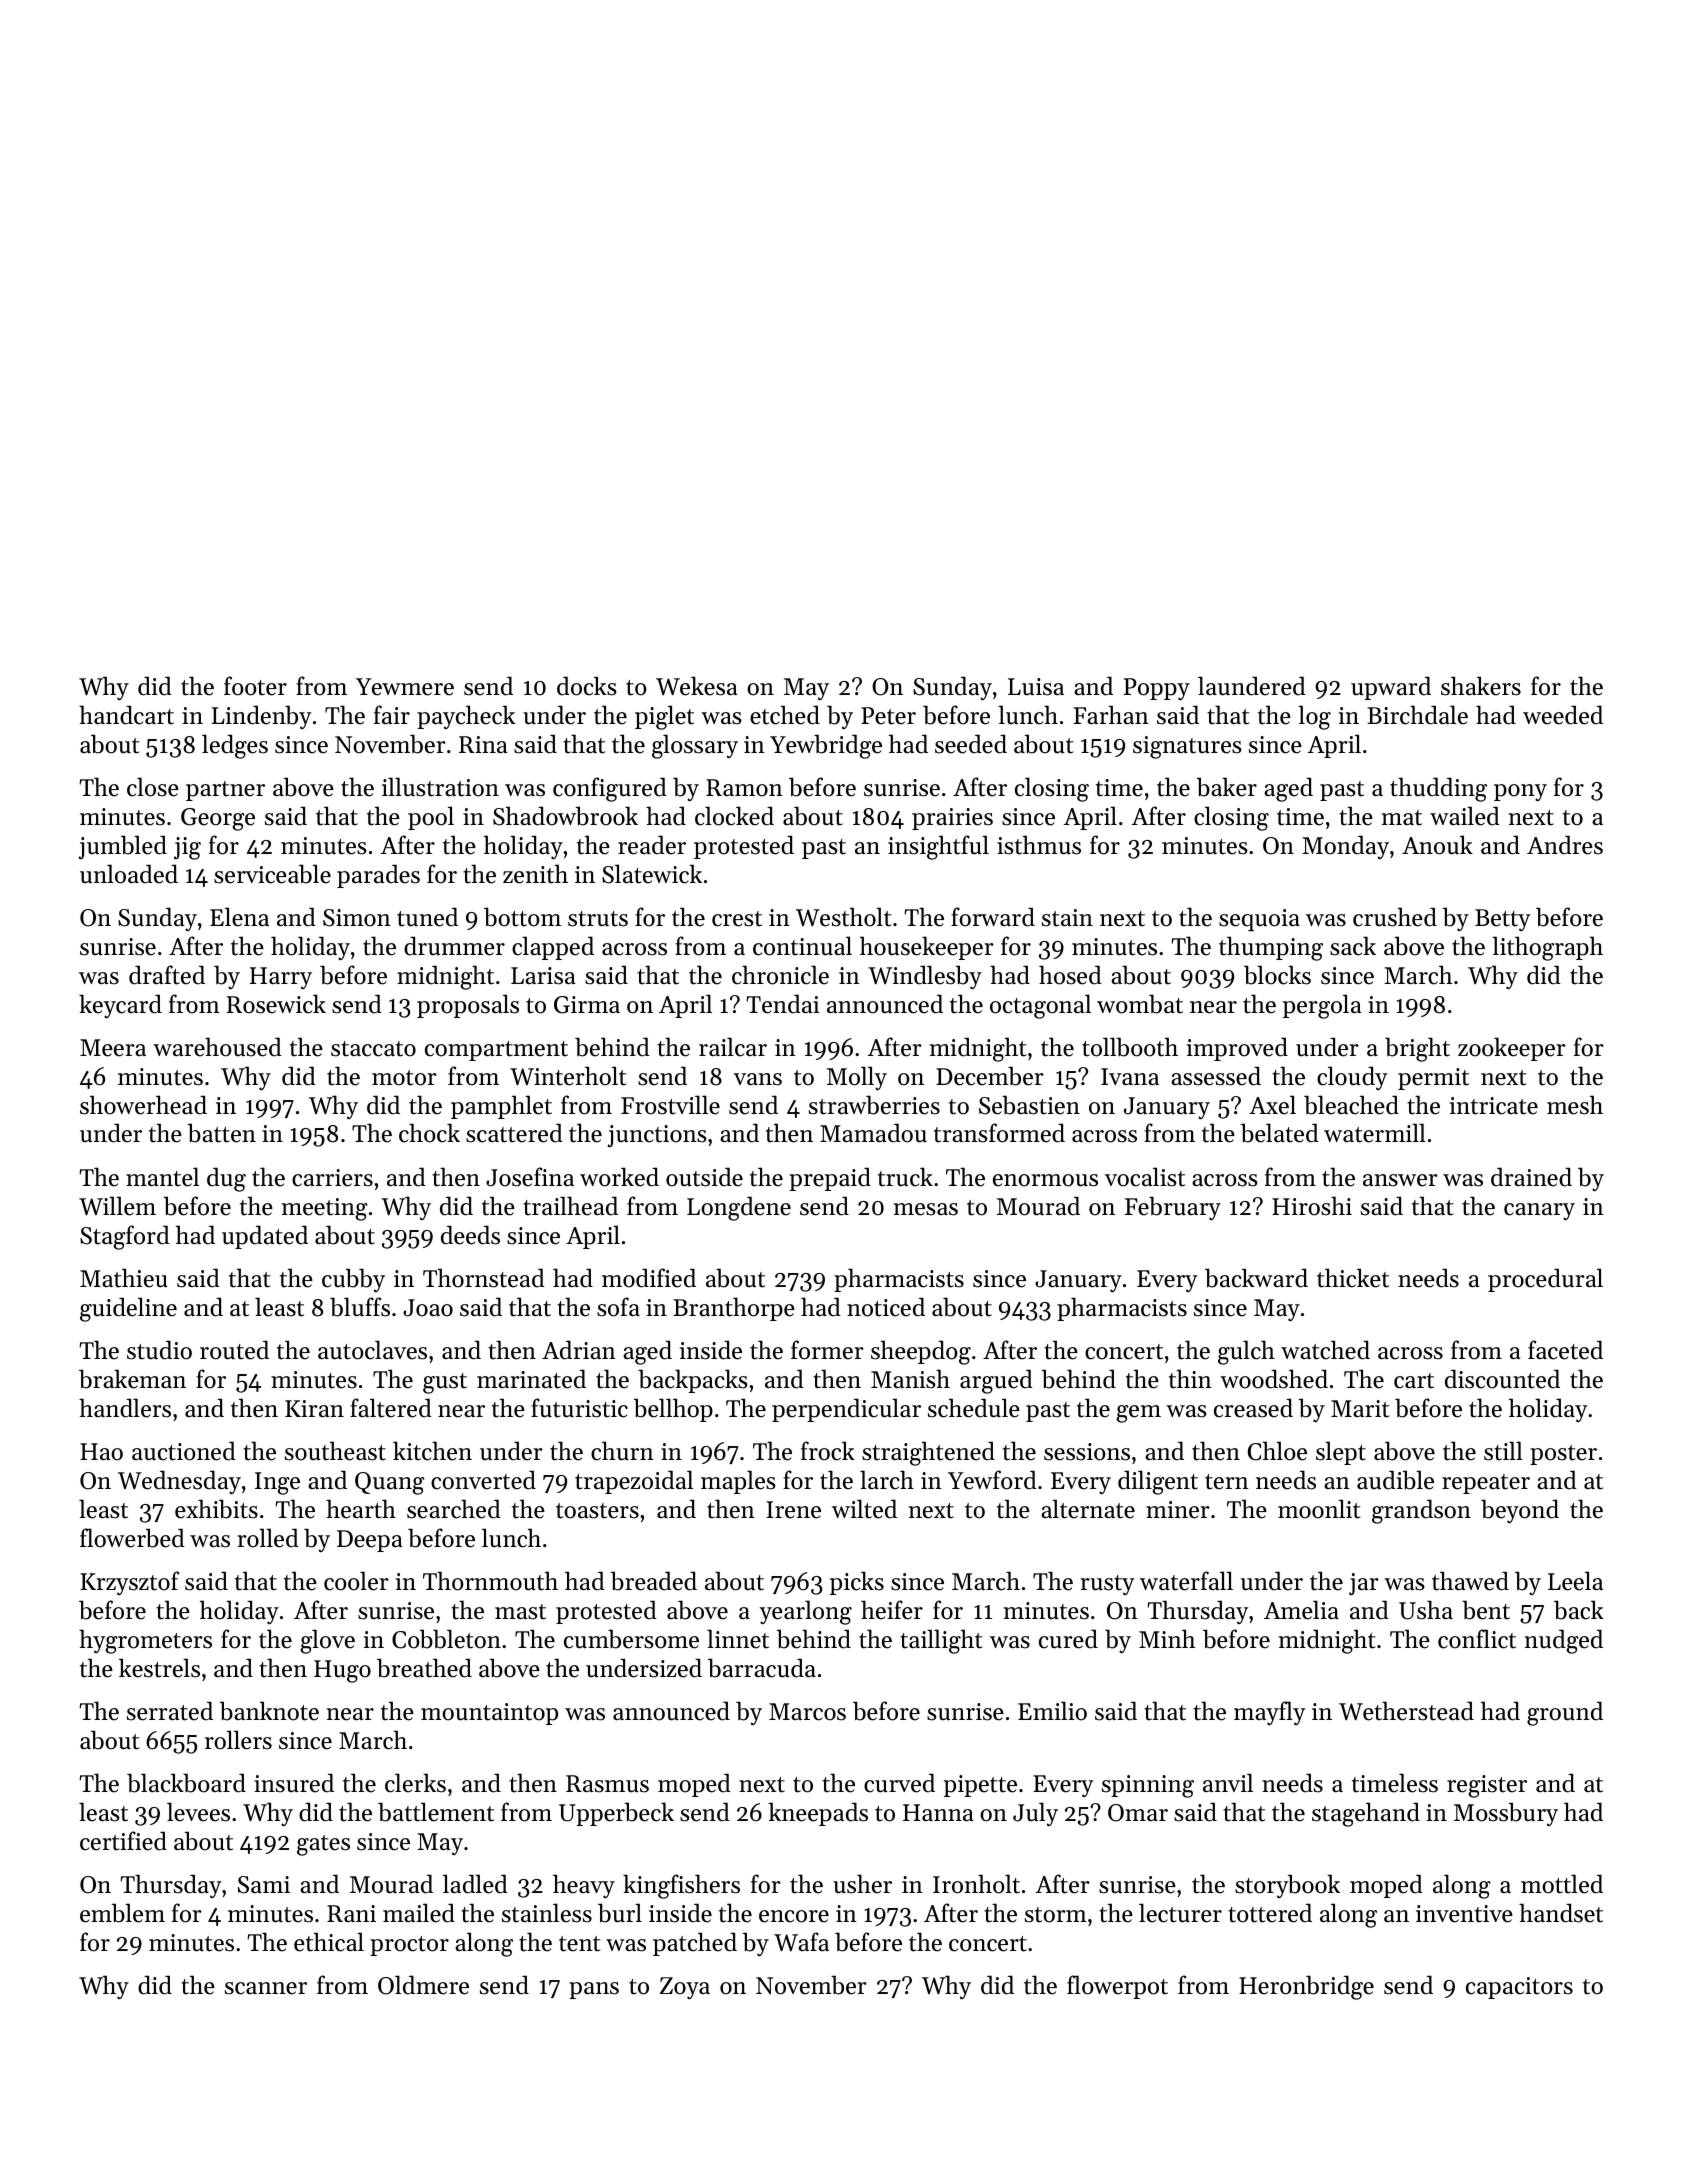  Describe the element at coordinates (132, 1538) in the document. I see `flowerbed` at that location.
